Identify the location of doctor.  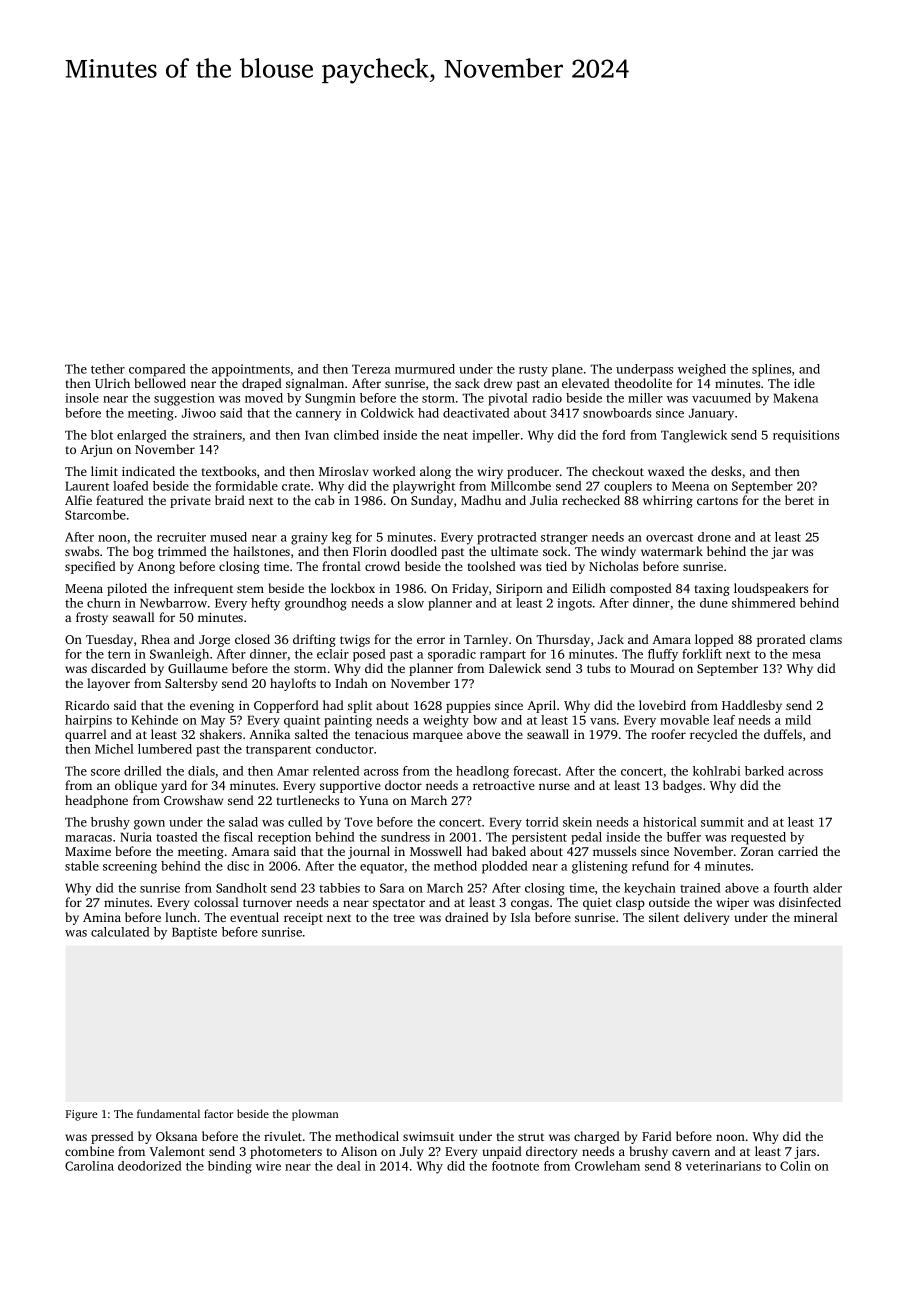
(403, 785).
